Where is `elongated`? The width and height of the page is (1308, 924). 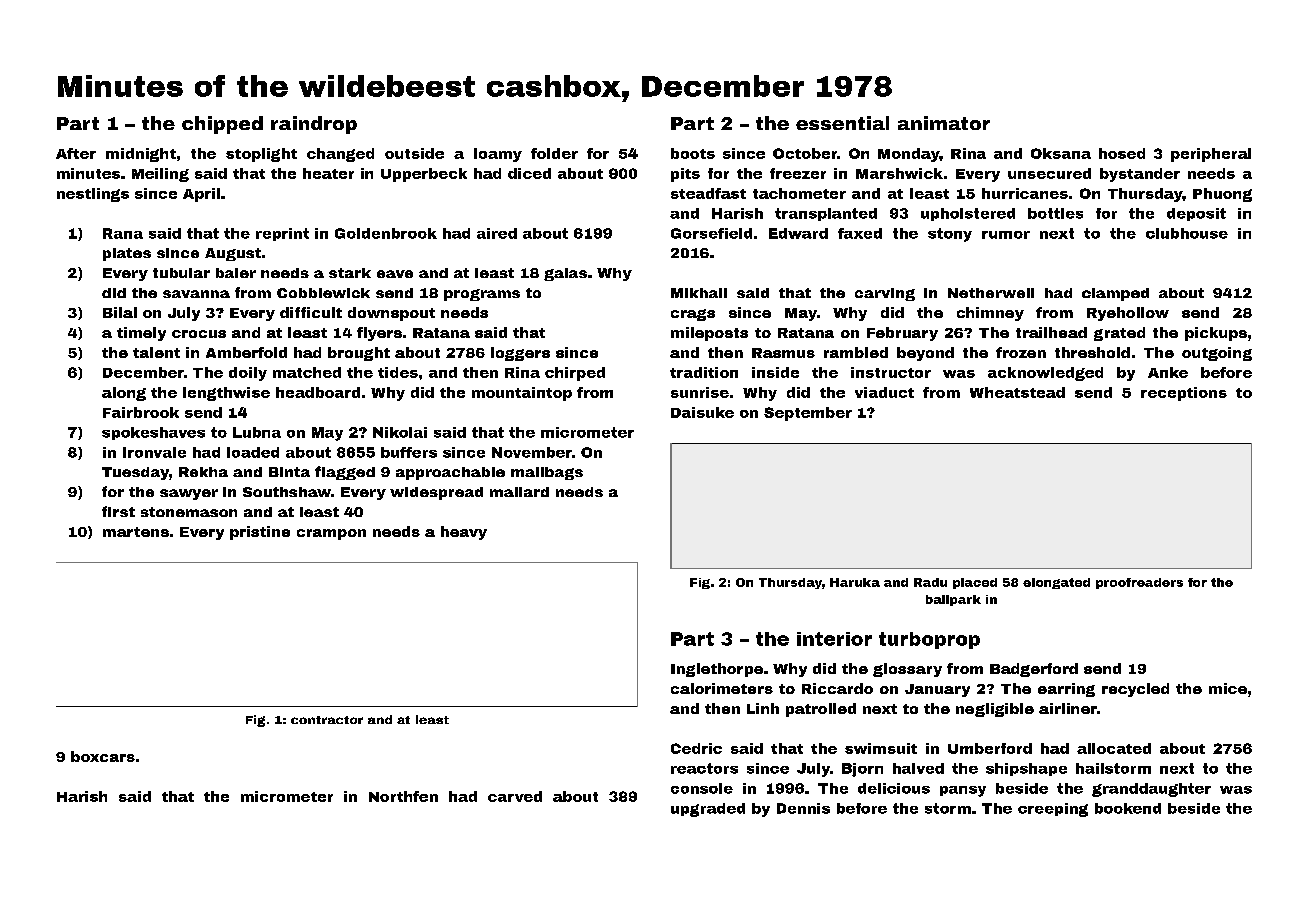
elongated is located at coordinates (1056, 583).
